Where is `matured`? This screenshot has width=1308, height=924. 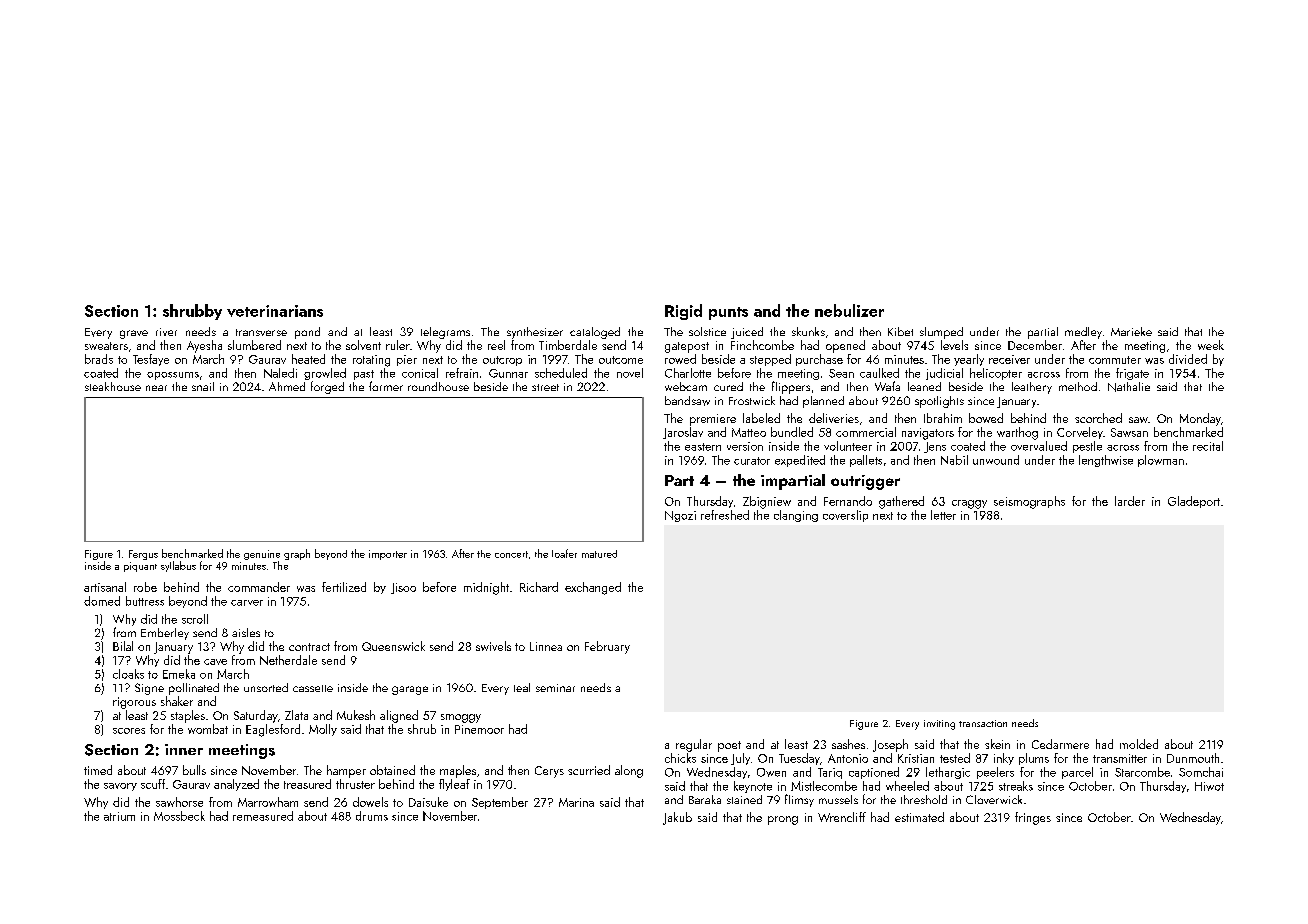 matured is located at coordinates (599, 554).
